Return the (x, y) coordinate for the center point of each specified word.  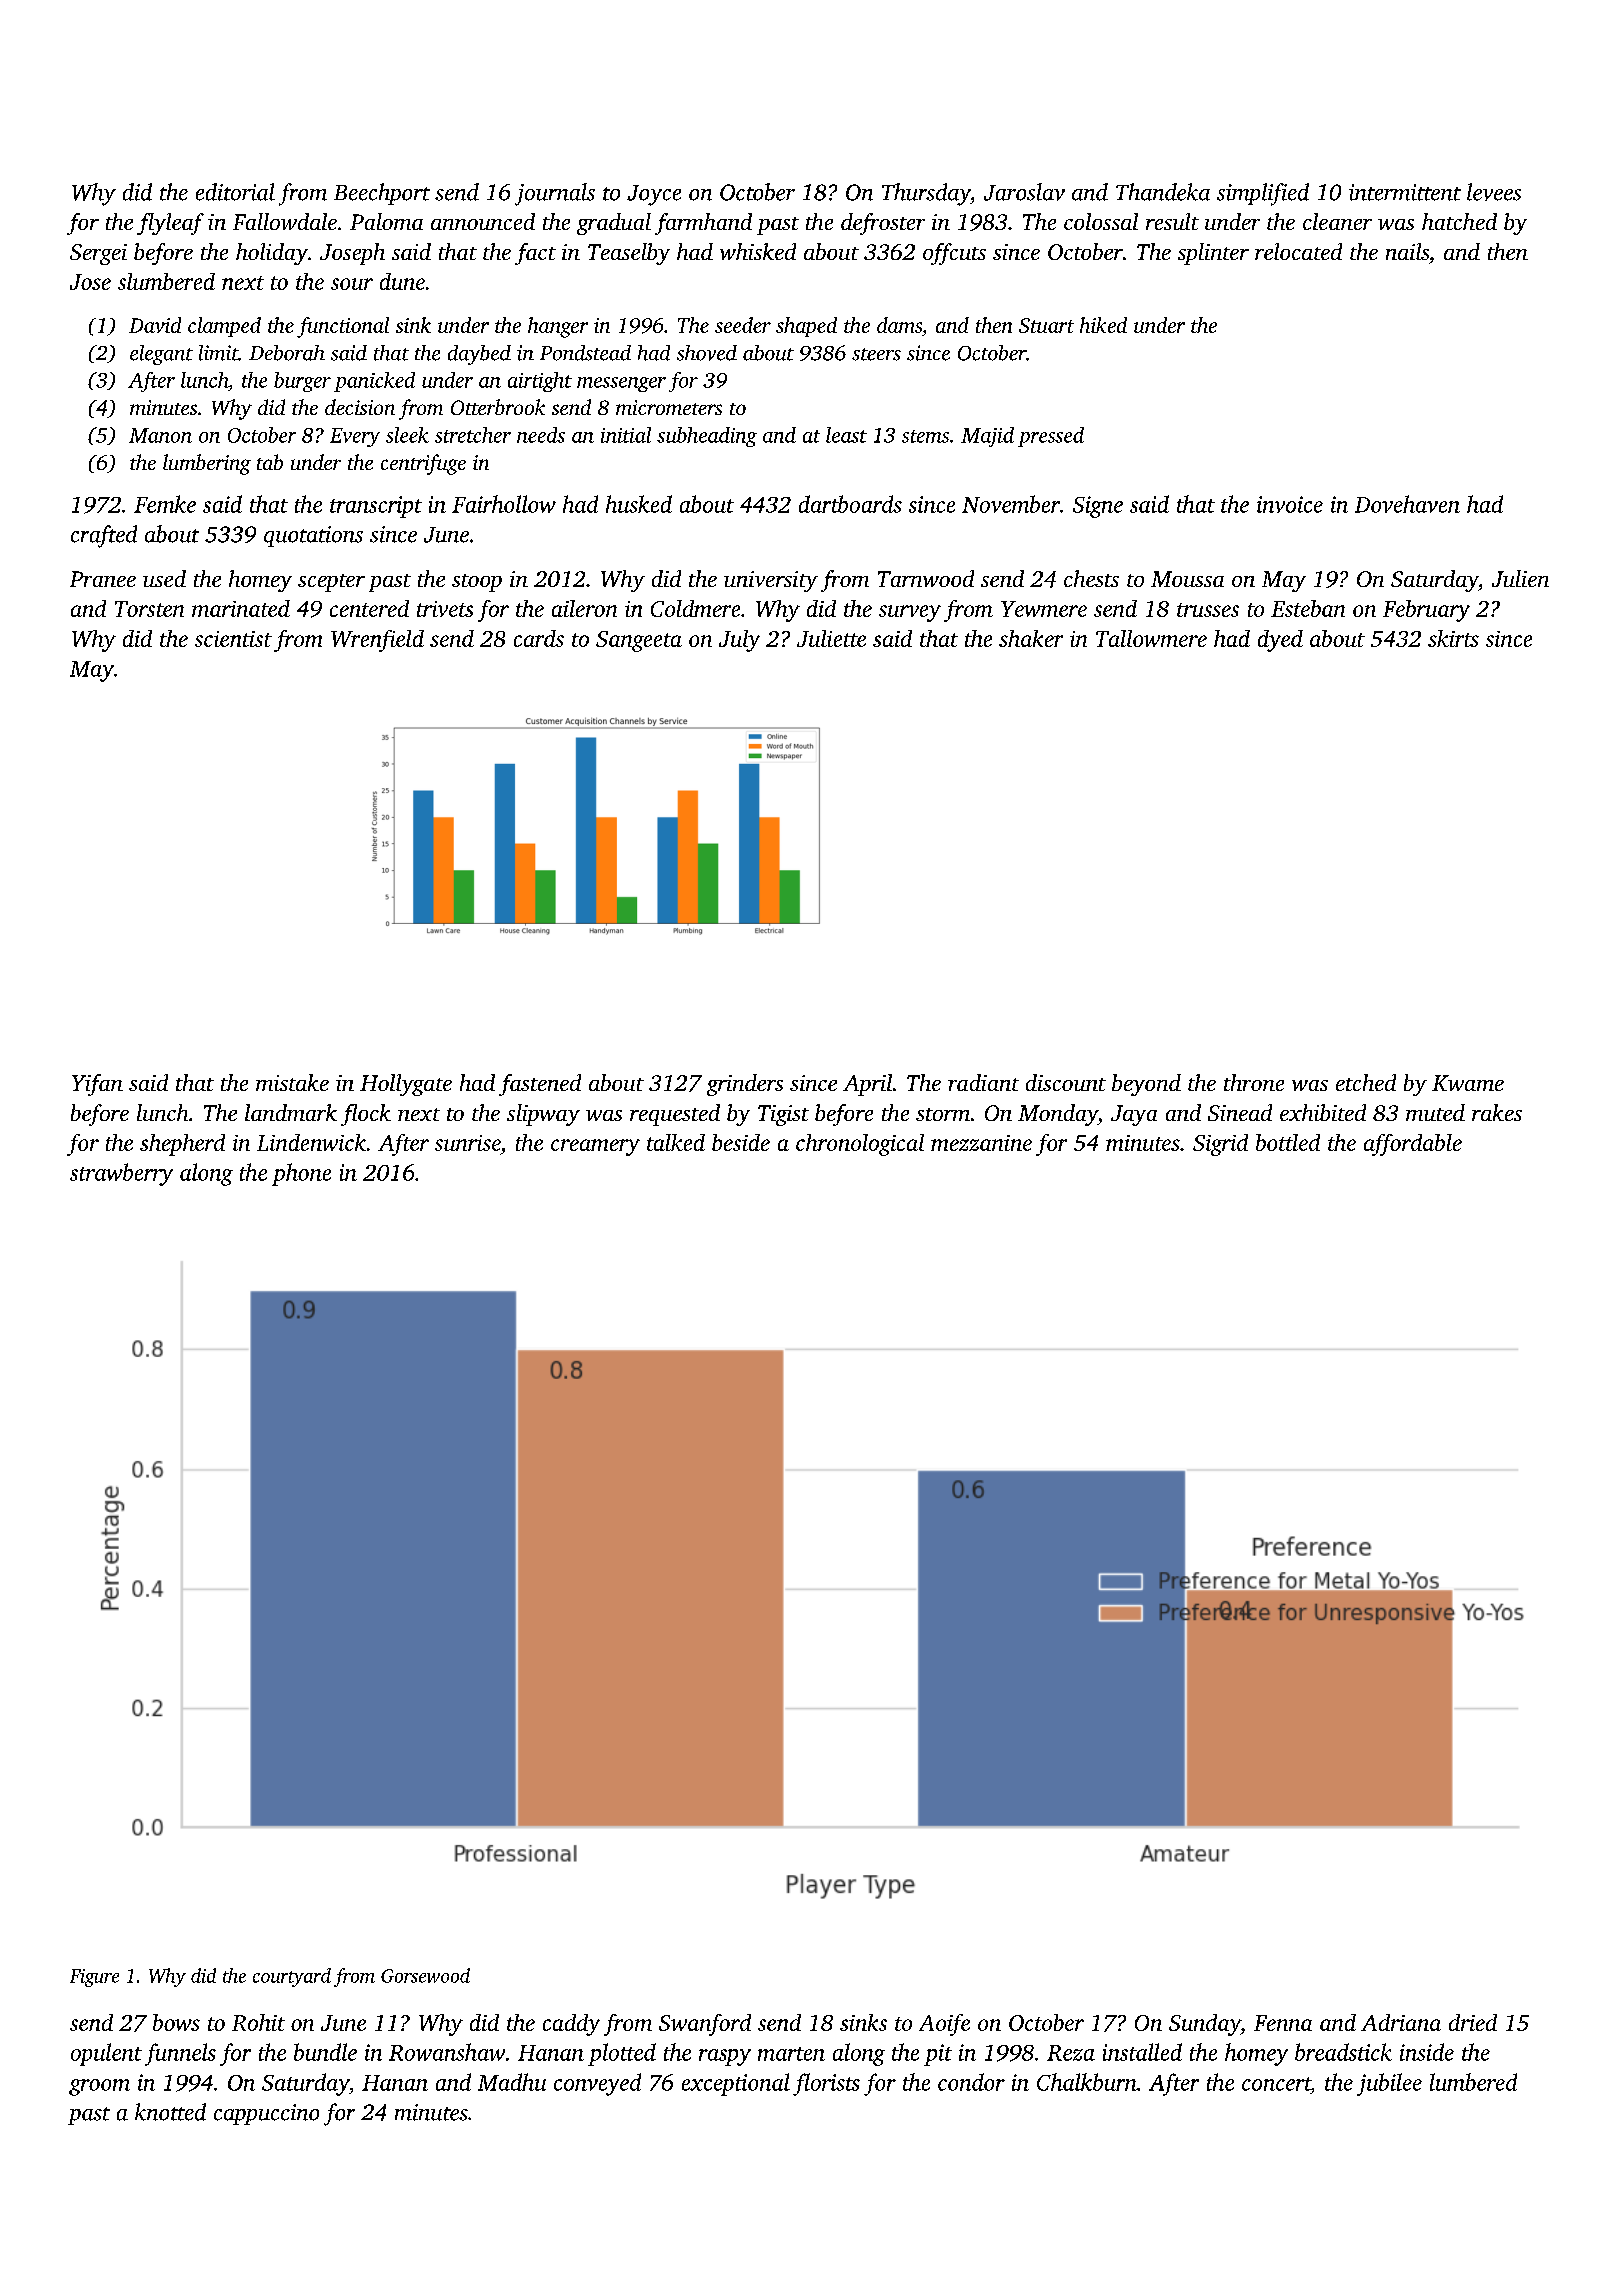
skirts (1453, 638)
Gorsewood (425, 1975)
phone (301, 1174)
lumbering (207, 464)
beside (741, 1142)
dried (1473, 2022)
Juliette (831, 638)
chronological (860, 1145)
